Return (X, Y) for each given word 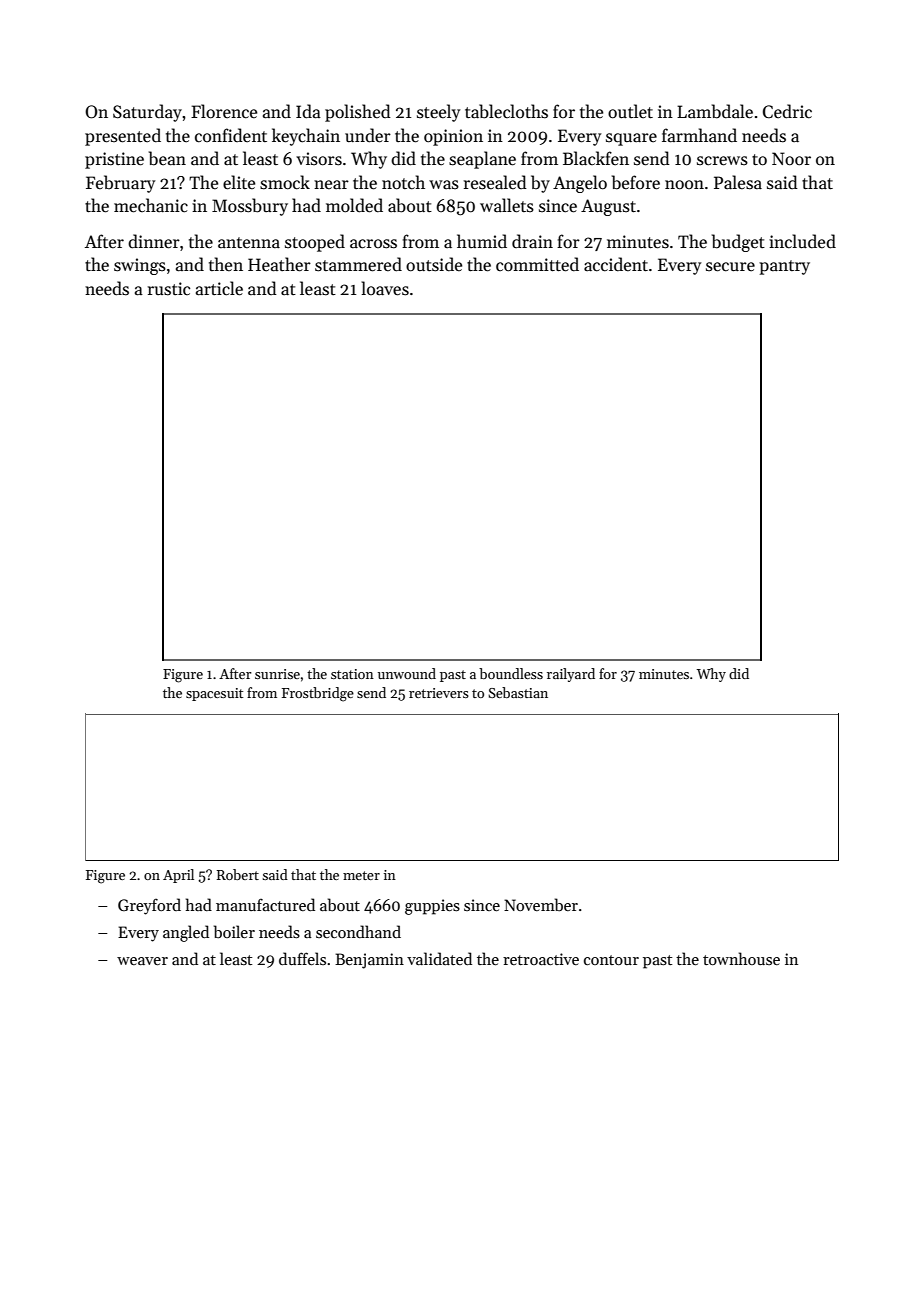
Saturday (147, 113)
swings (140, 266)
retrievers (439, 693)
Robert (238, 874)
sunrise (277, 674)
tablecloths (506, 111)
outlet (630, 111)
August (608, 207)
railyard (571, 675)
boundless (511, 673)
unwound (407, 673)
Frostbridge (318, 694)
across (373, 244)
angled (186, 933)
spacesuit (214, 694)
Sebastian (518, 692)
